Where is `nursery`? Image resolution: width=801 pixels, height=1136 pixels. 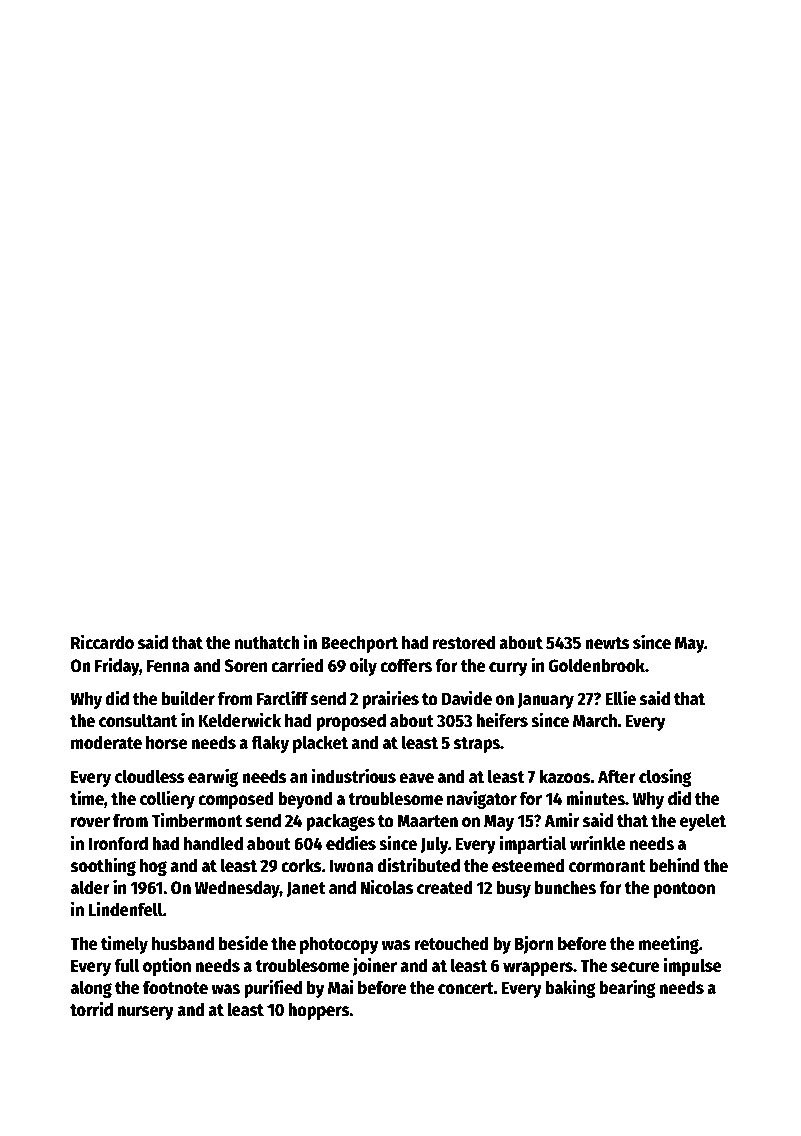 nursery is located at coordinates (146, 1013).
